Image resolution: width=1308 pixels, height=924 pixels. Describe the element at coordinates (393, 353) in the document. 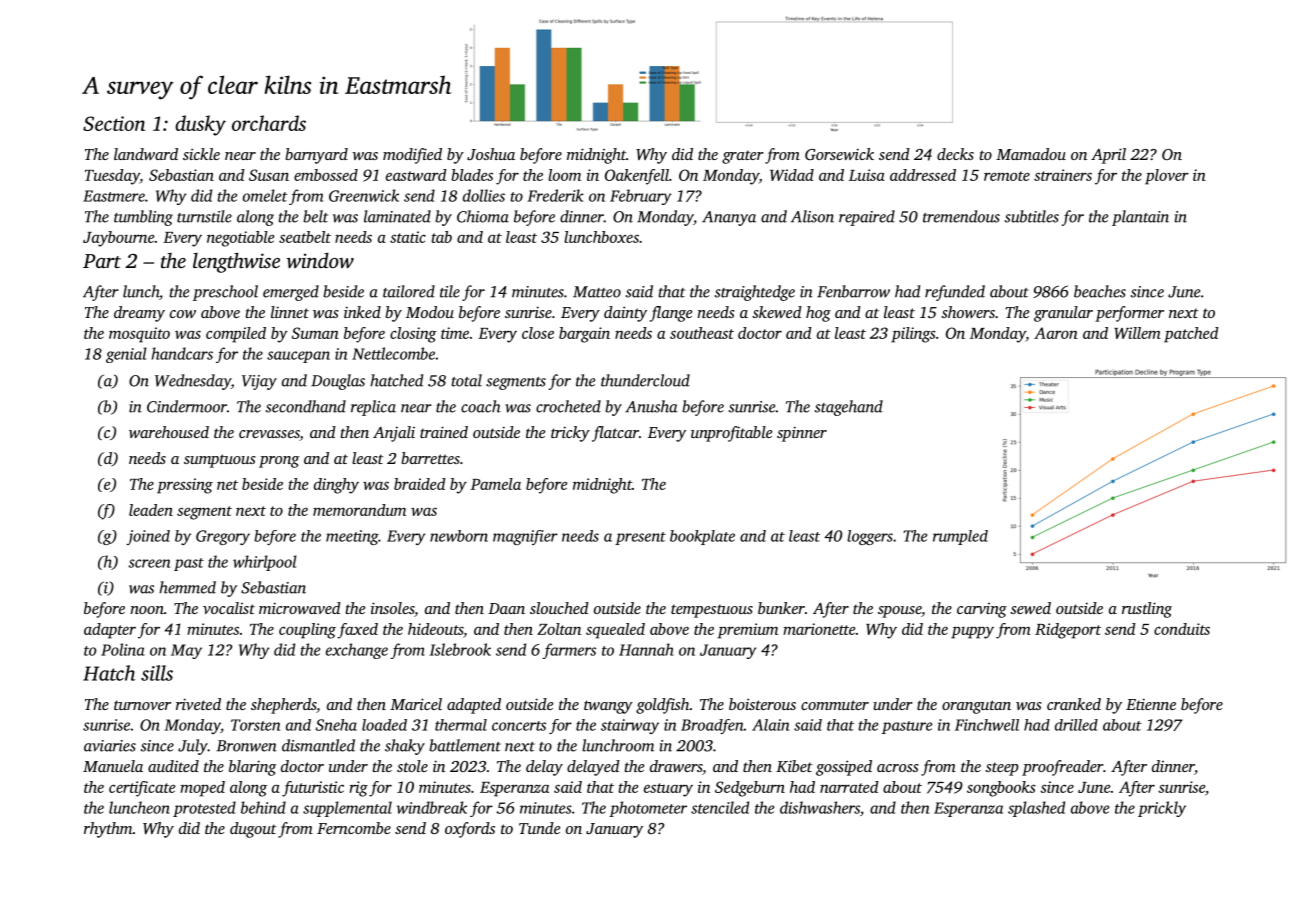

I see `Nettlecombe` at that location.
